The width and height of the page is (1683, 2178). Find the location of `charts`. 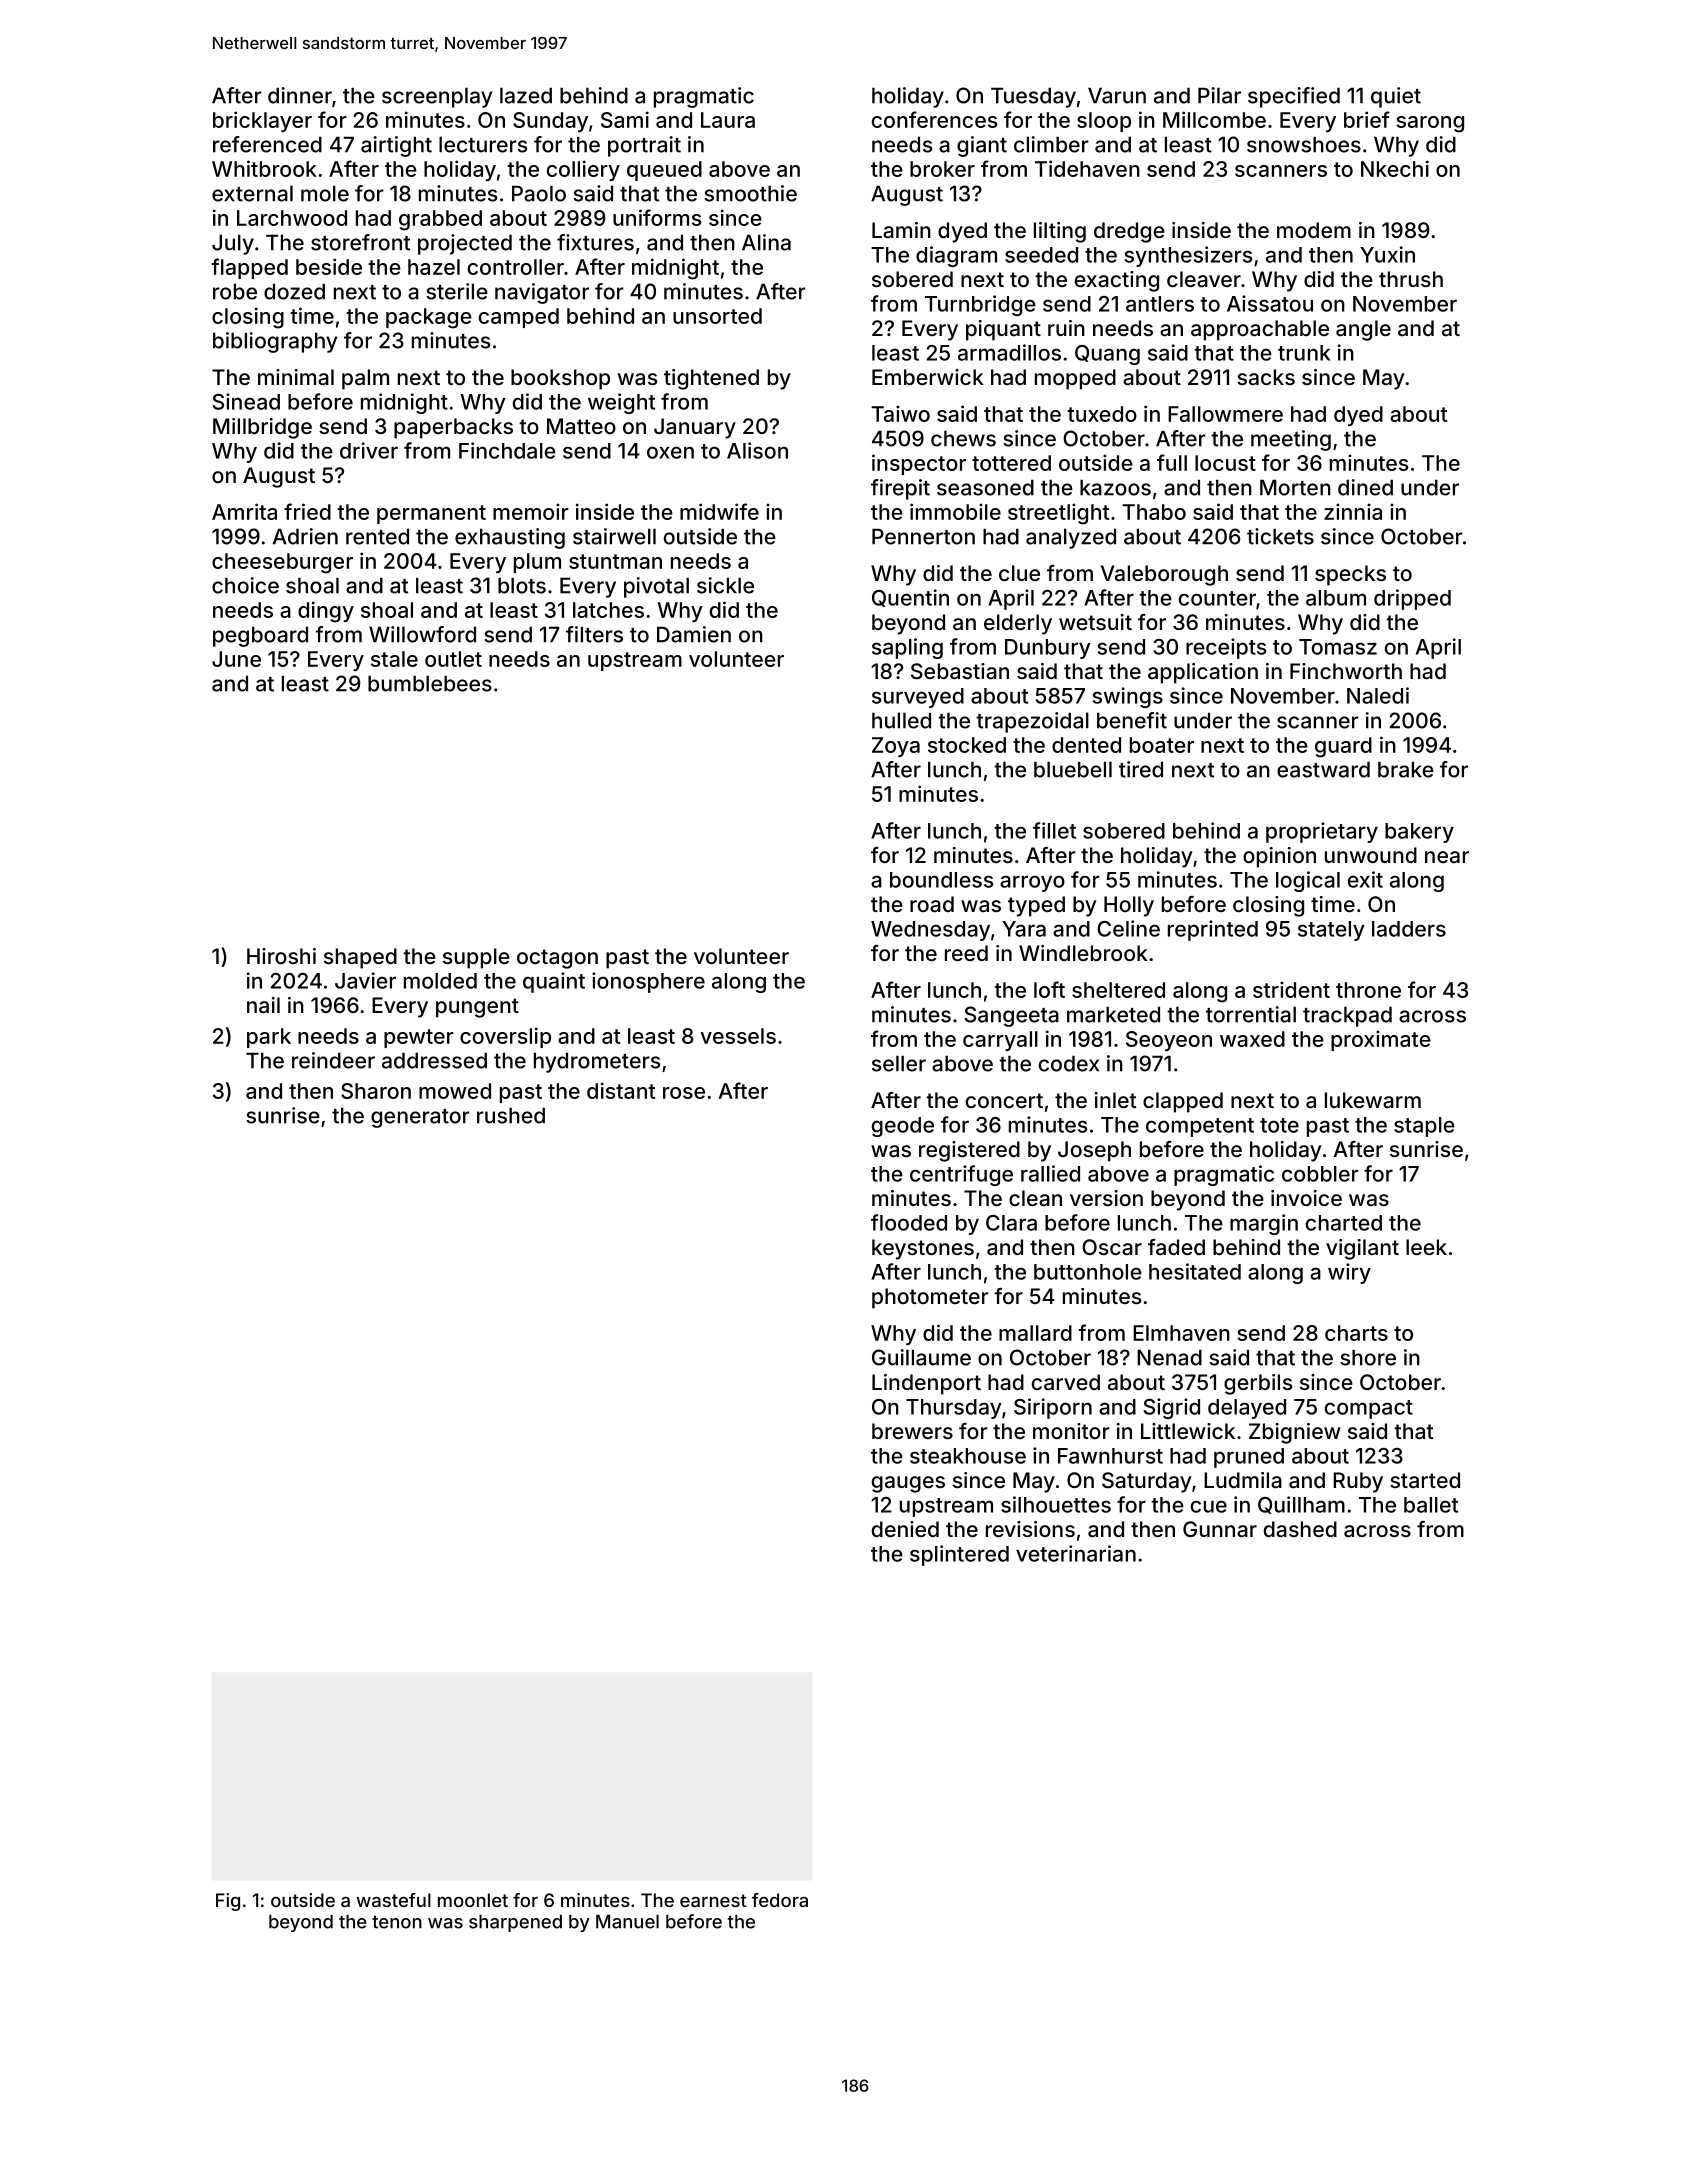

charts is located at coordinates (1356, 1333).
